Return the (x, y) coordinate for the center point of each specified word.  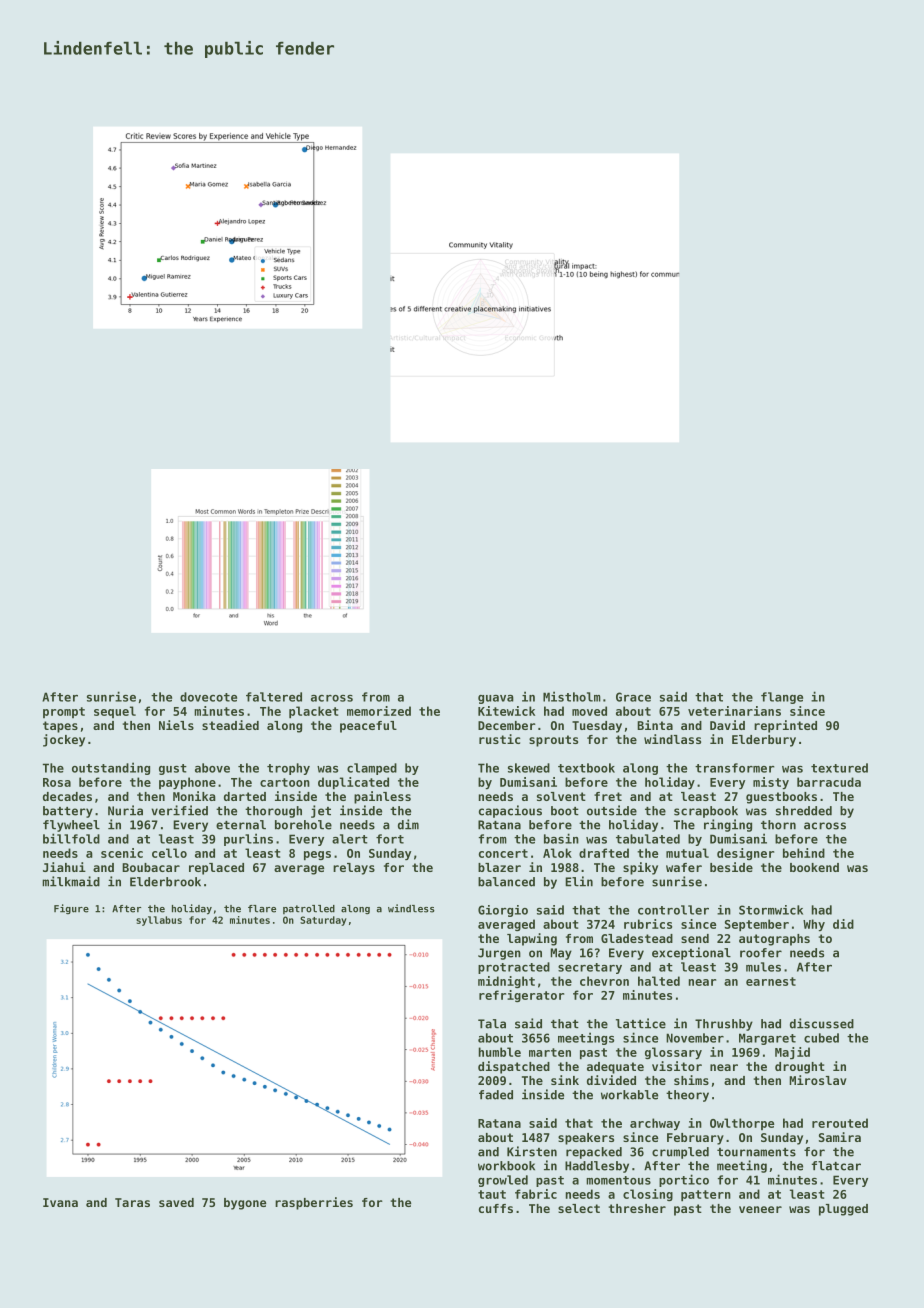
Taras (132, 1202)
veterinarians (734, 711)
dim (408, 824)
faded (496, 1095)
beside (731, 867)
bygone (245, 1204)
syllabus (159, 921)
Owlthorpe (742, 1124)
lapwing (532, 939)
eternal (241, 825)
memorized (379, 711)
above (212, 768)
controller (673, 910)
